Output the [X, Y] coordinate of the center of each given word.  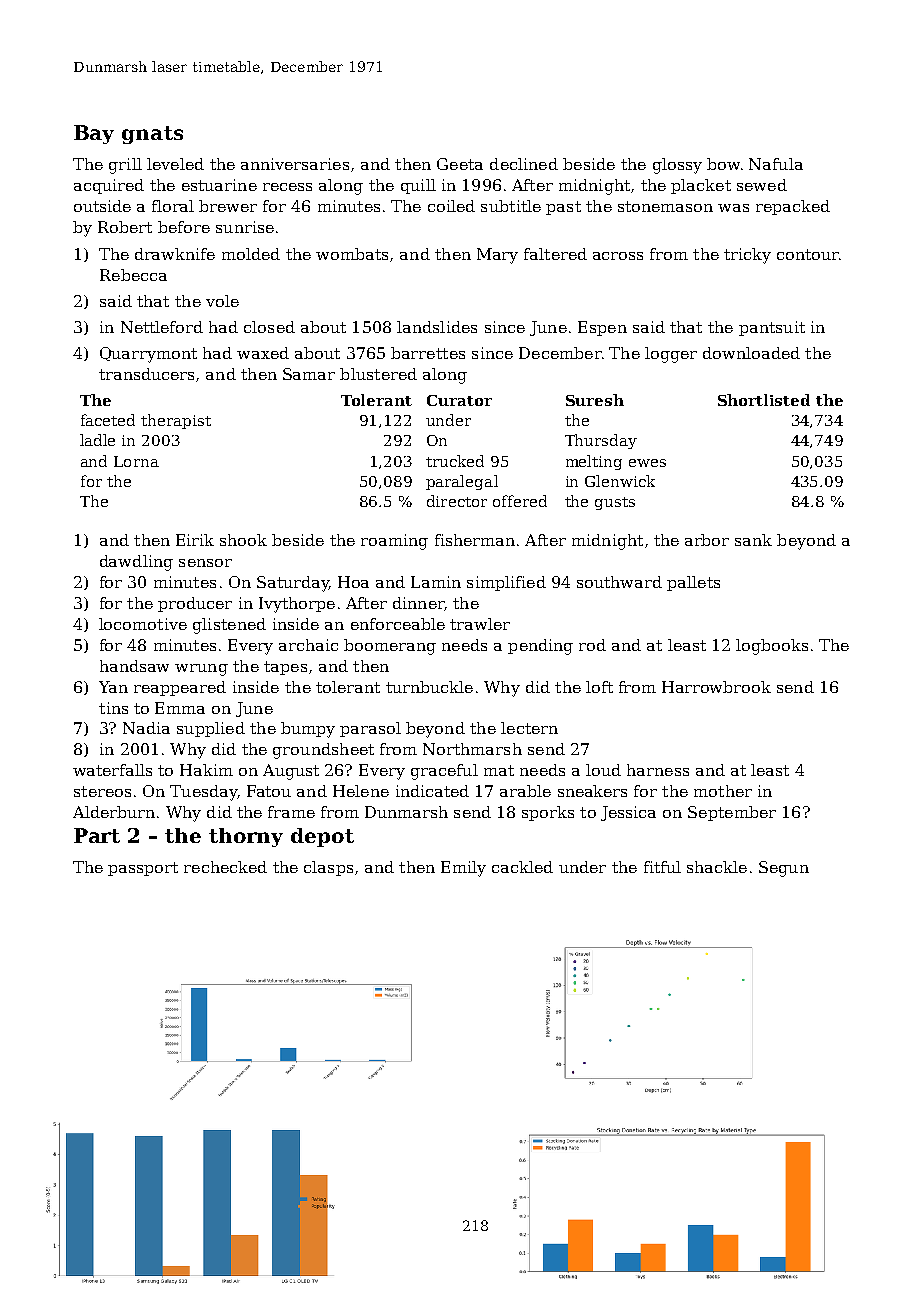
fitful [662, 867]
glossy [677, 166]
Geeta [460, 164]
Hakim [206, 770]
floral [173, 206]
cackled [522, 867]
